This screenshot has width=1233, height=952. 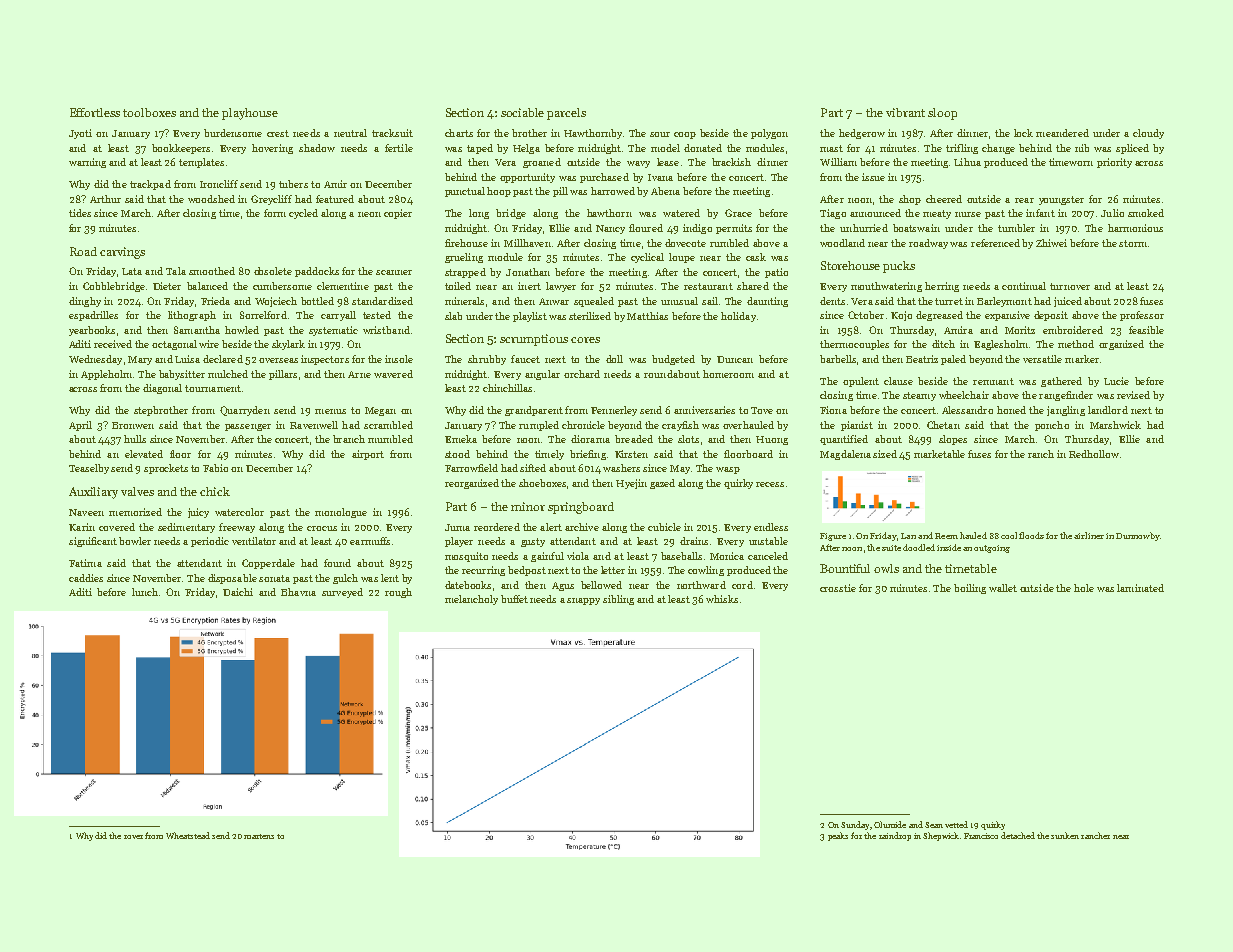 What do you see at coordinates (995, 243) in the screenshot?
I see `referenced` at bounding box center [995, 243].
